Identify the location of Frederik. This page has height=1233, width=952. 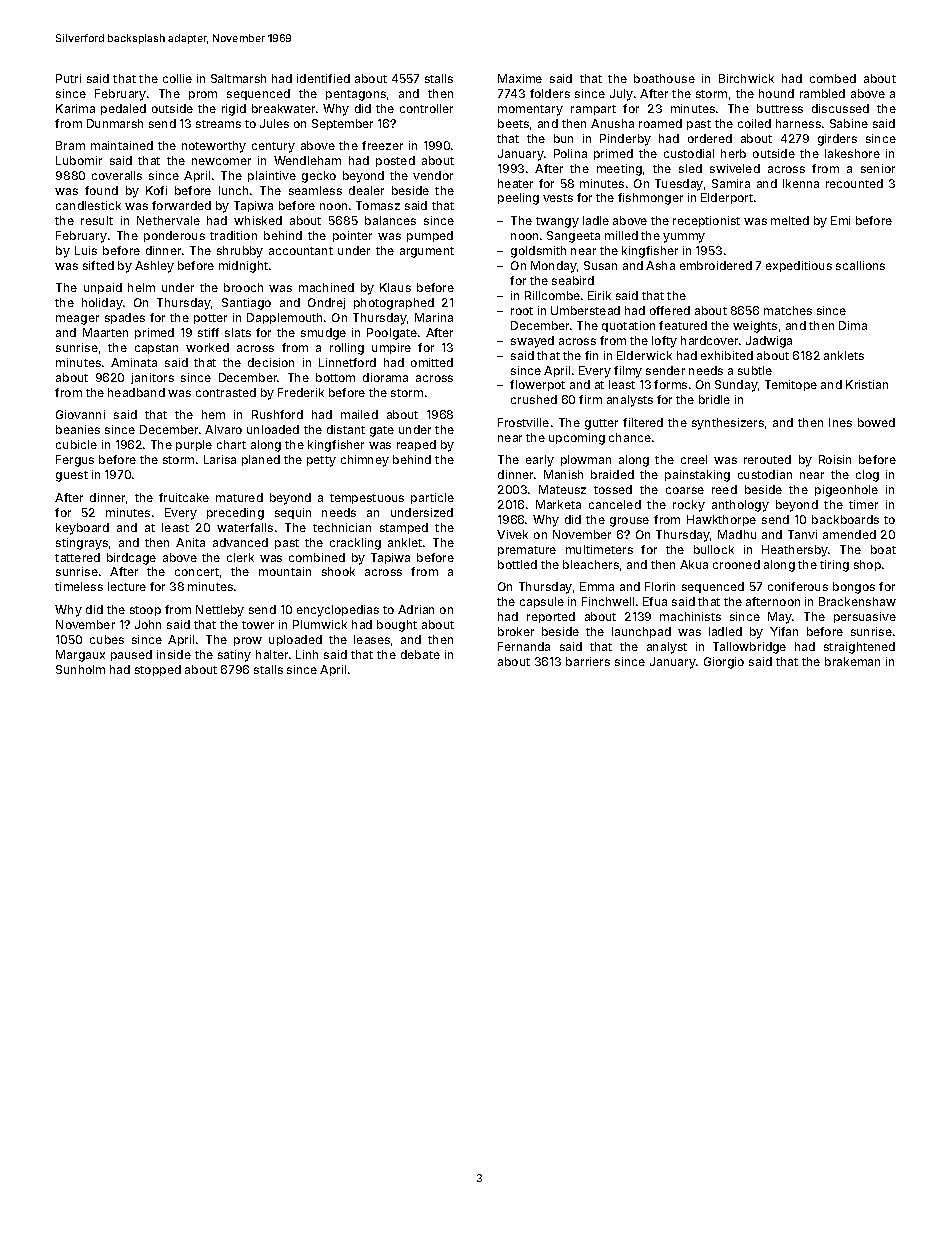
(301, 392).
